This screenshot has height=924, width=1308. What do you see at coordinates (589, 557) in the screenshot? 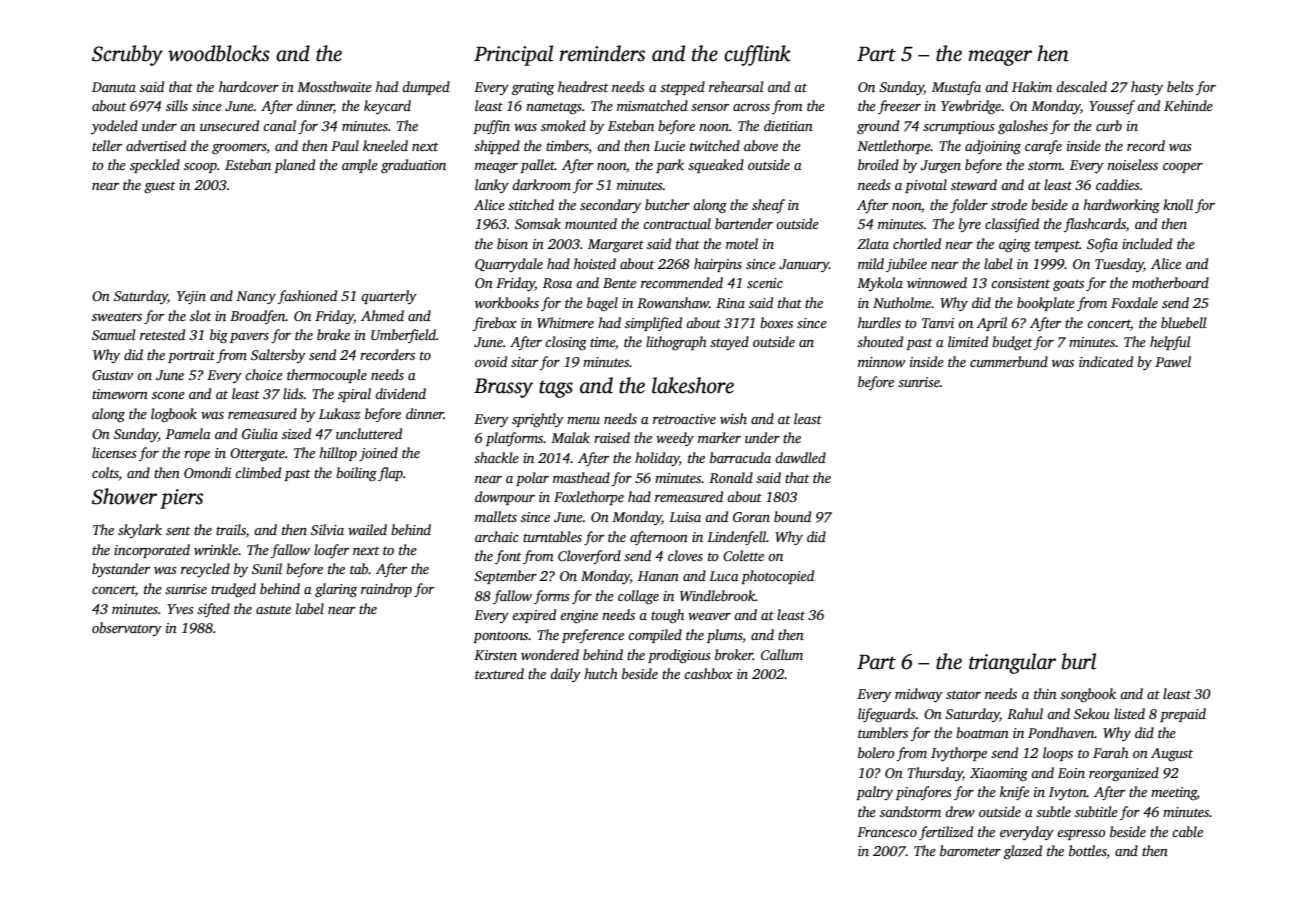
I see `Cloverford` at bounding box center [589, 557].
